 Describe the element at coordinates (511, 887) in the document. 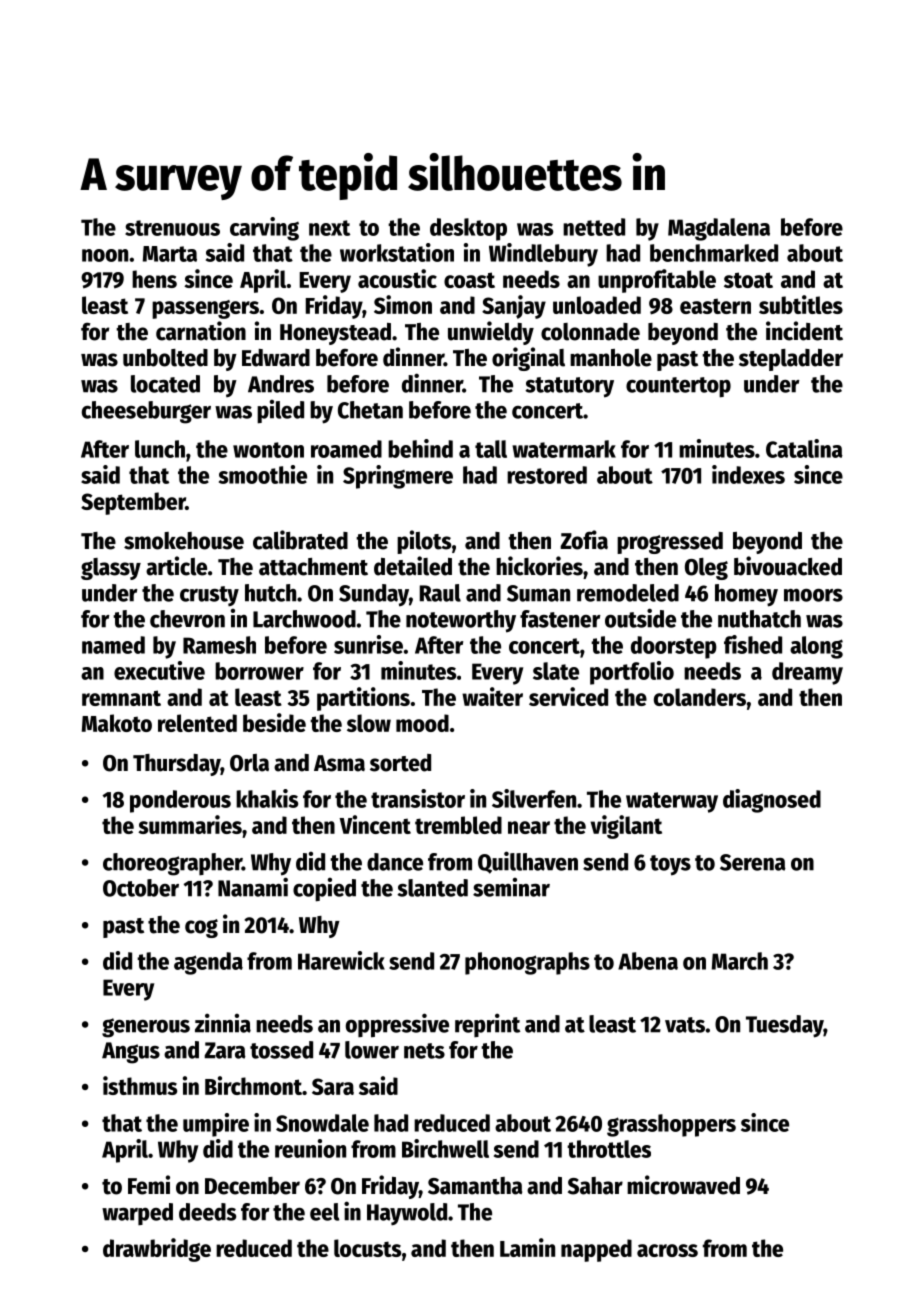

I see `seminar` at that location.
